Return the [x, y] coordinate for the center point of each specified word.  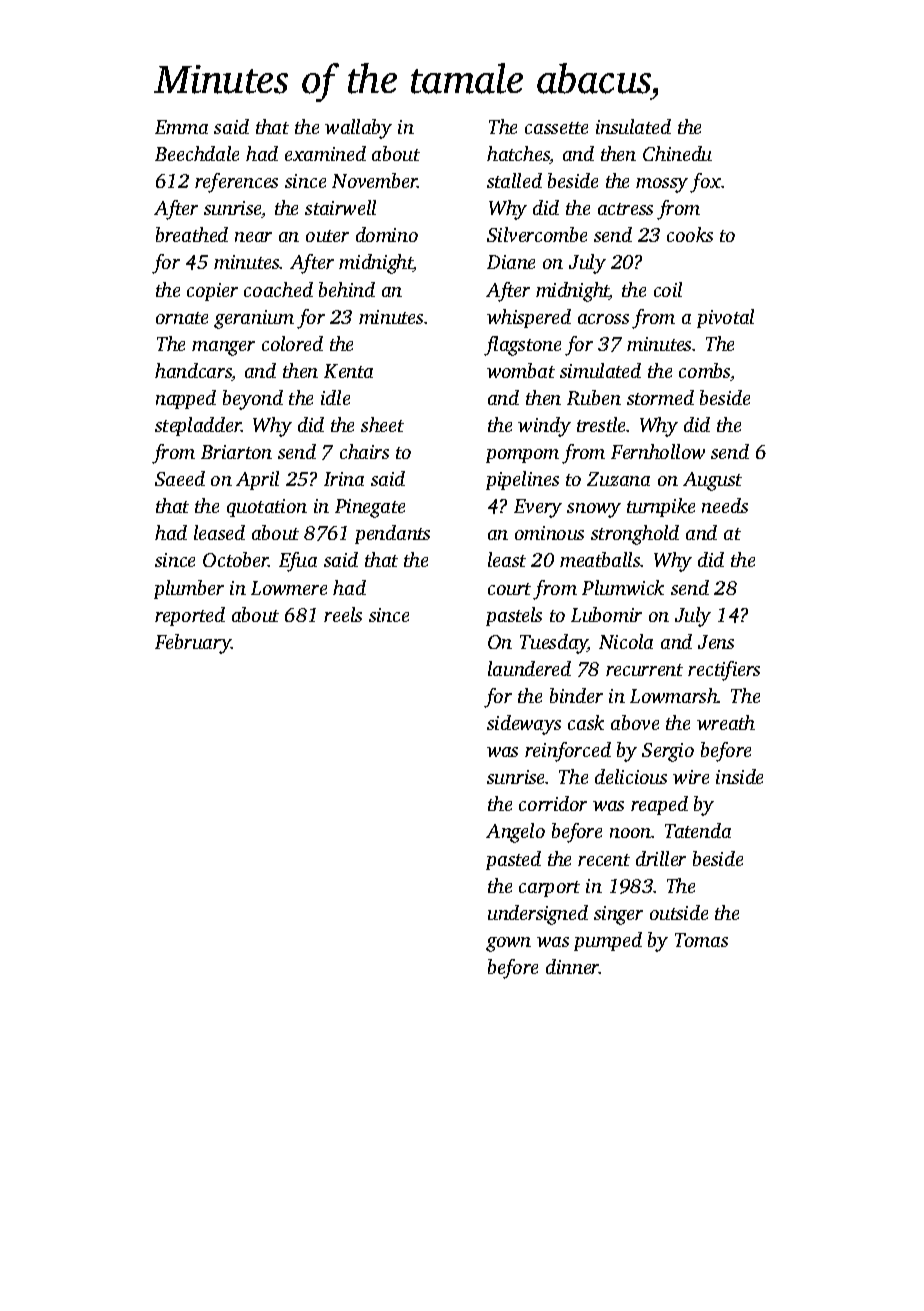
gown [508, 944]
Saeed [180, 478]
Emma [181, 127]
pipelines [522, 480]
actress [625, 209]
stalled [514, 180]
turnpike [661, 507]
